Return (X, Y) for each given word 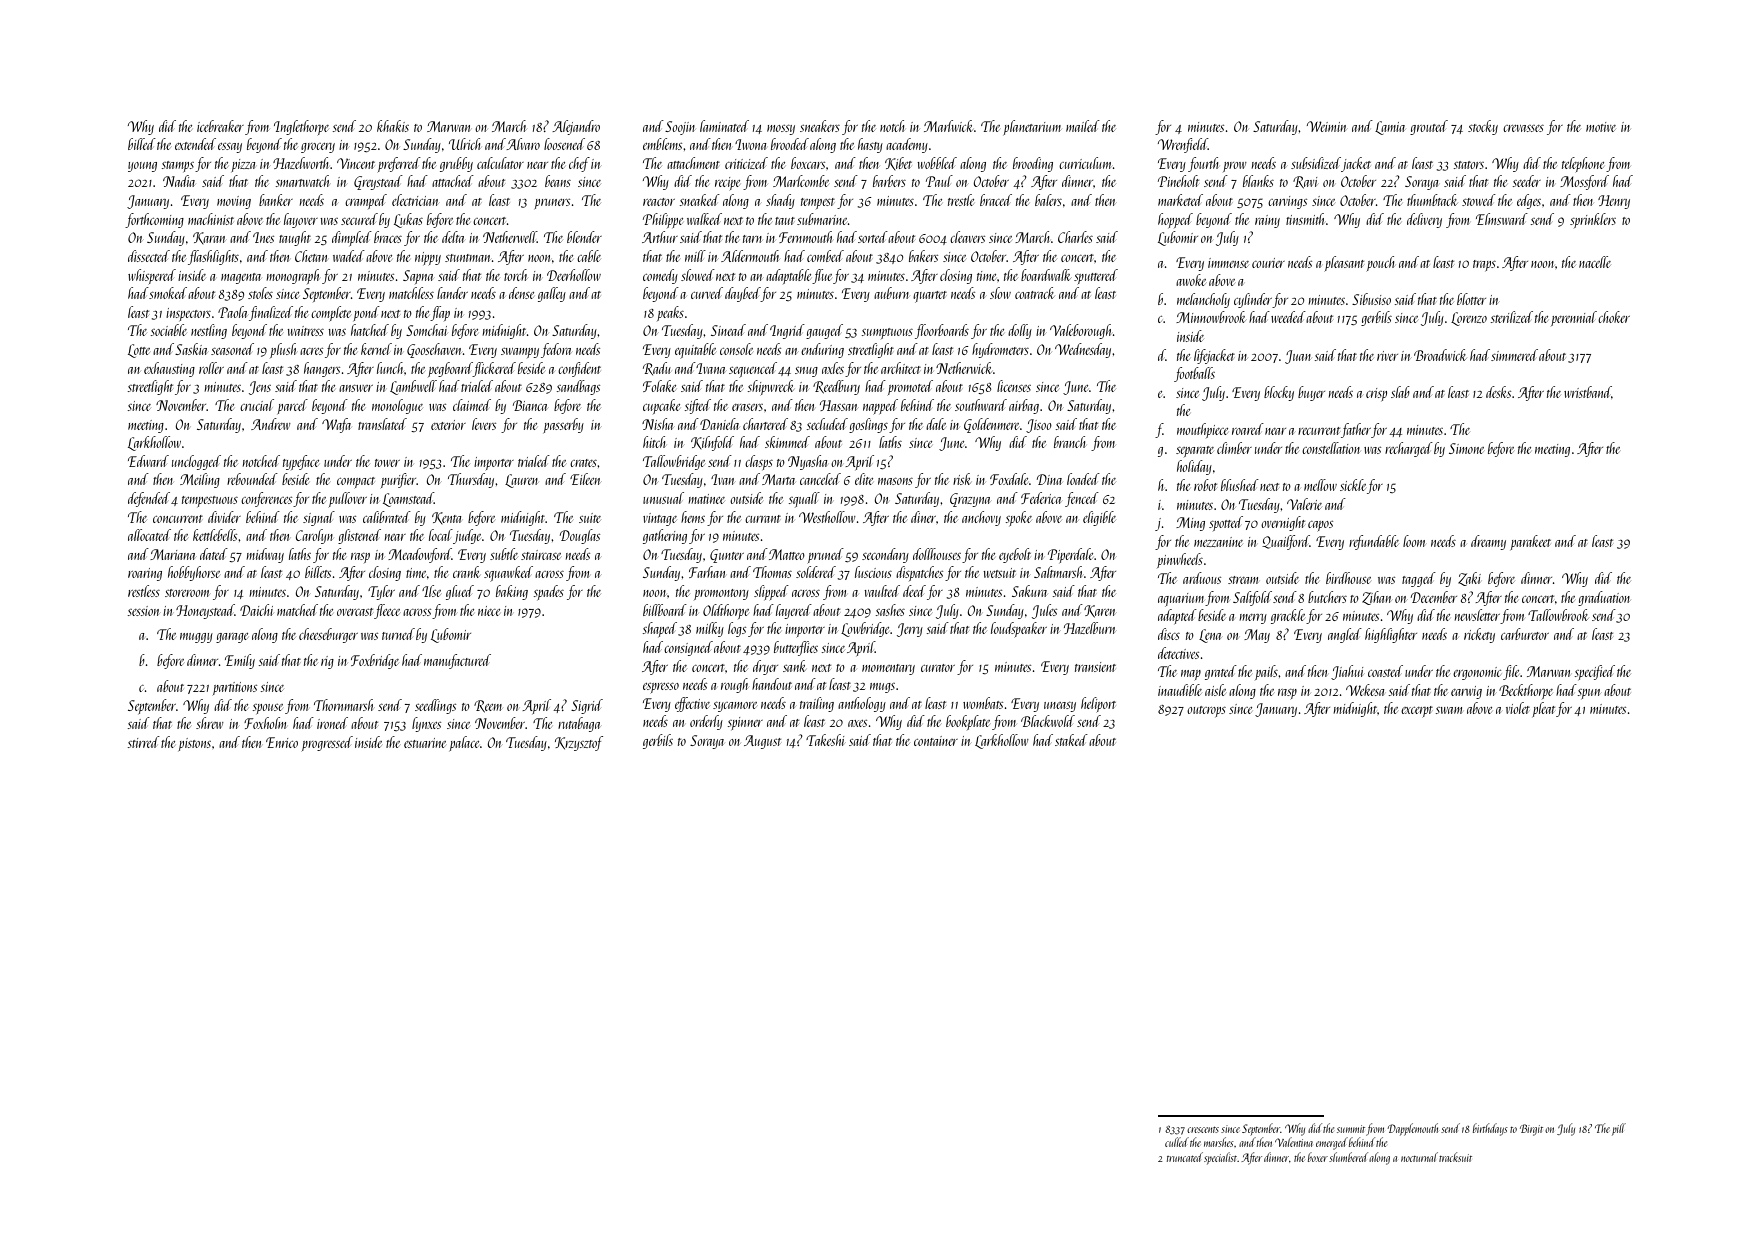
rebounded (252, 479)
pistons (195, 744)
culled (1177, 1142)
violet (1518, 708)
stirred (143, 742)
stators (1468, 165)
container (936, 741)
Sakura (1029, 591)
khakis (393, 126)
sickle (1353, 485)
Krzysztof (579, 743)
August (762, 742)
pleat (1544, 709)
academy (907, 145)
